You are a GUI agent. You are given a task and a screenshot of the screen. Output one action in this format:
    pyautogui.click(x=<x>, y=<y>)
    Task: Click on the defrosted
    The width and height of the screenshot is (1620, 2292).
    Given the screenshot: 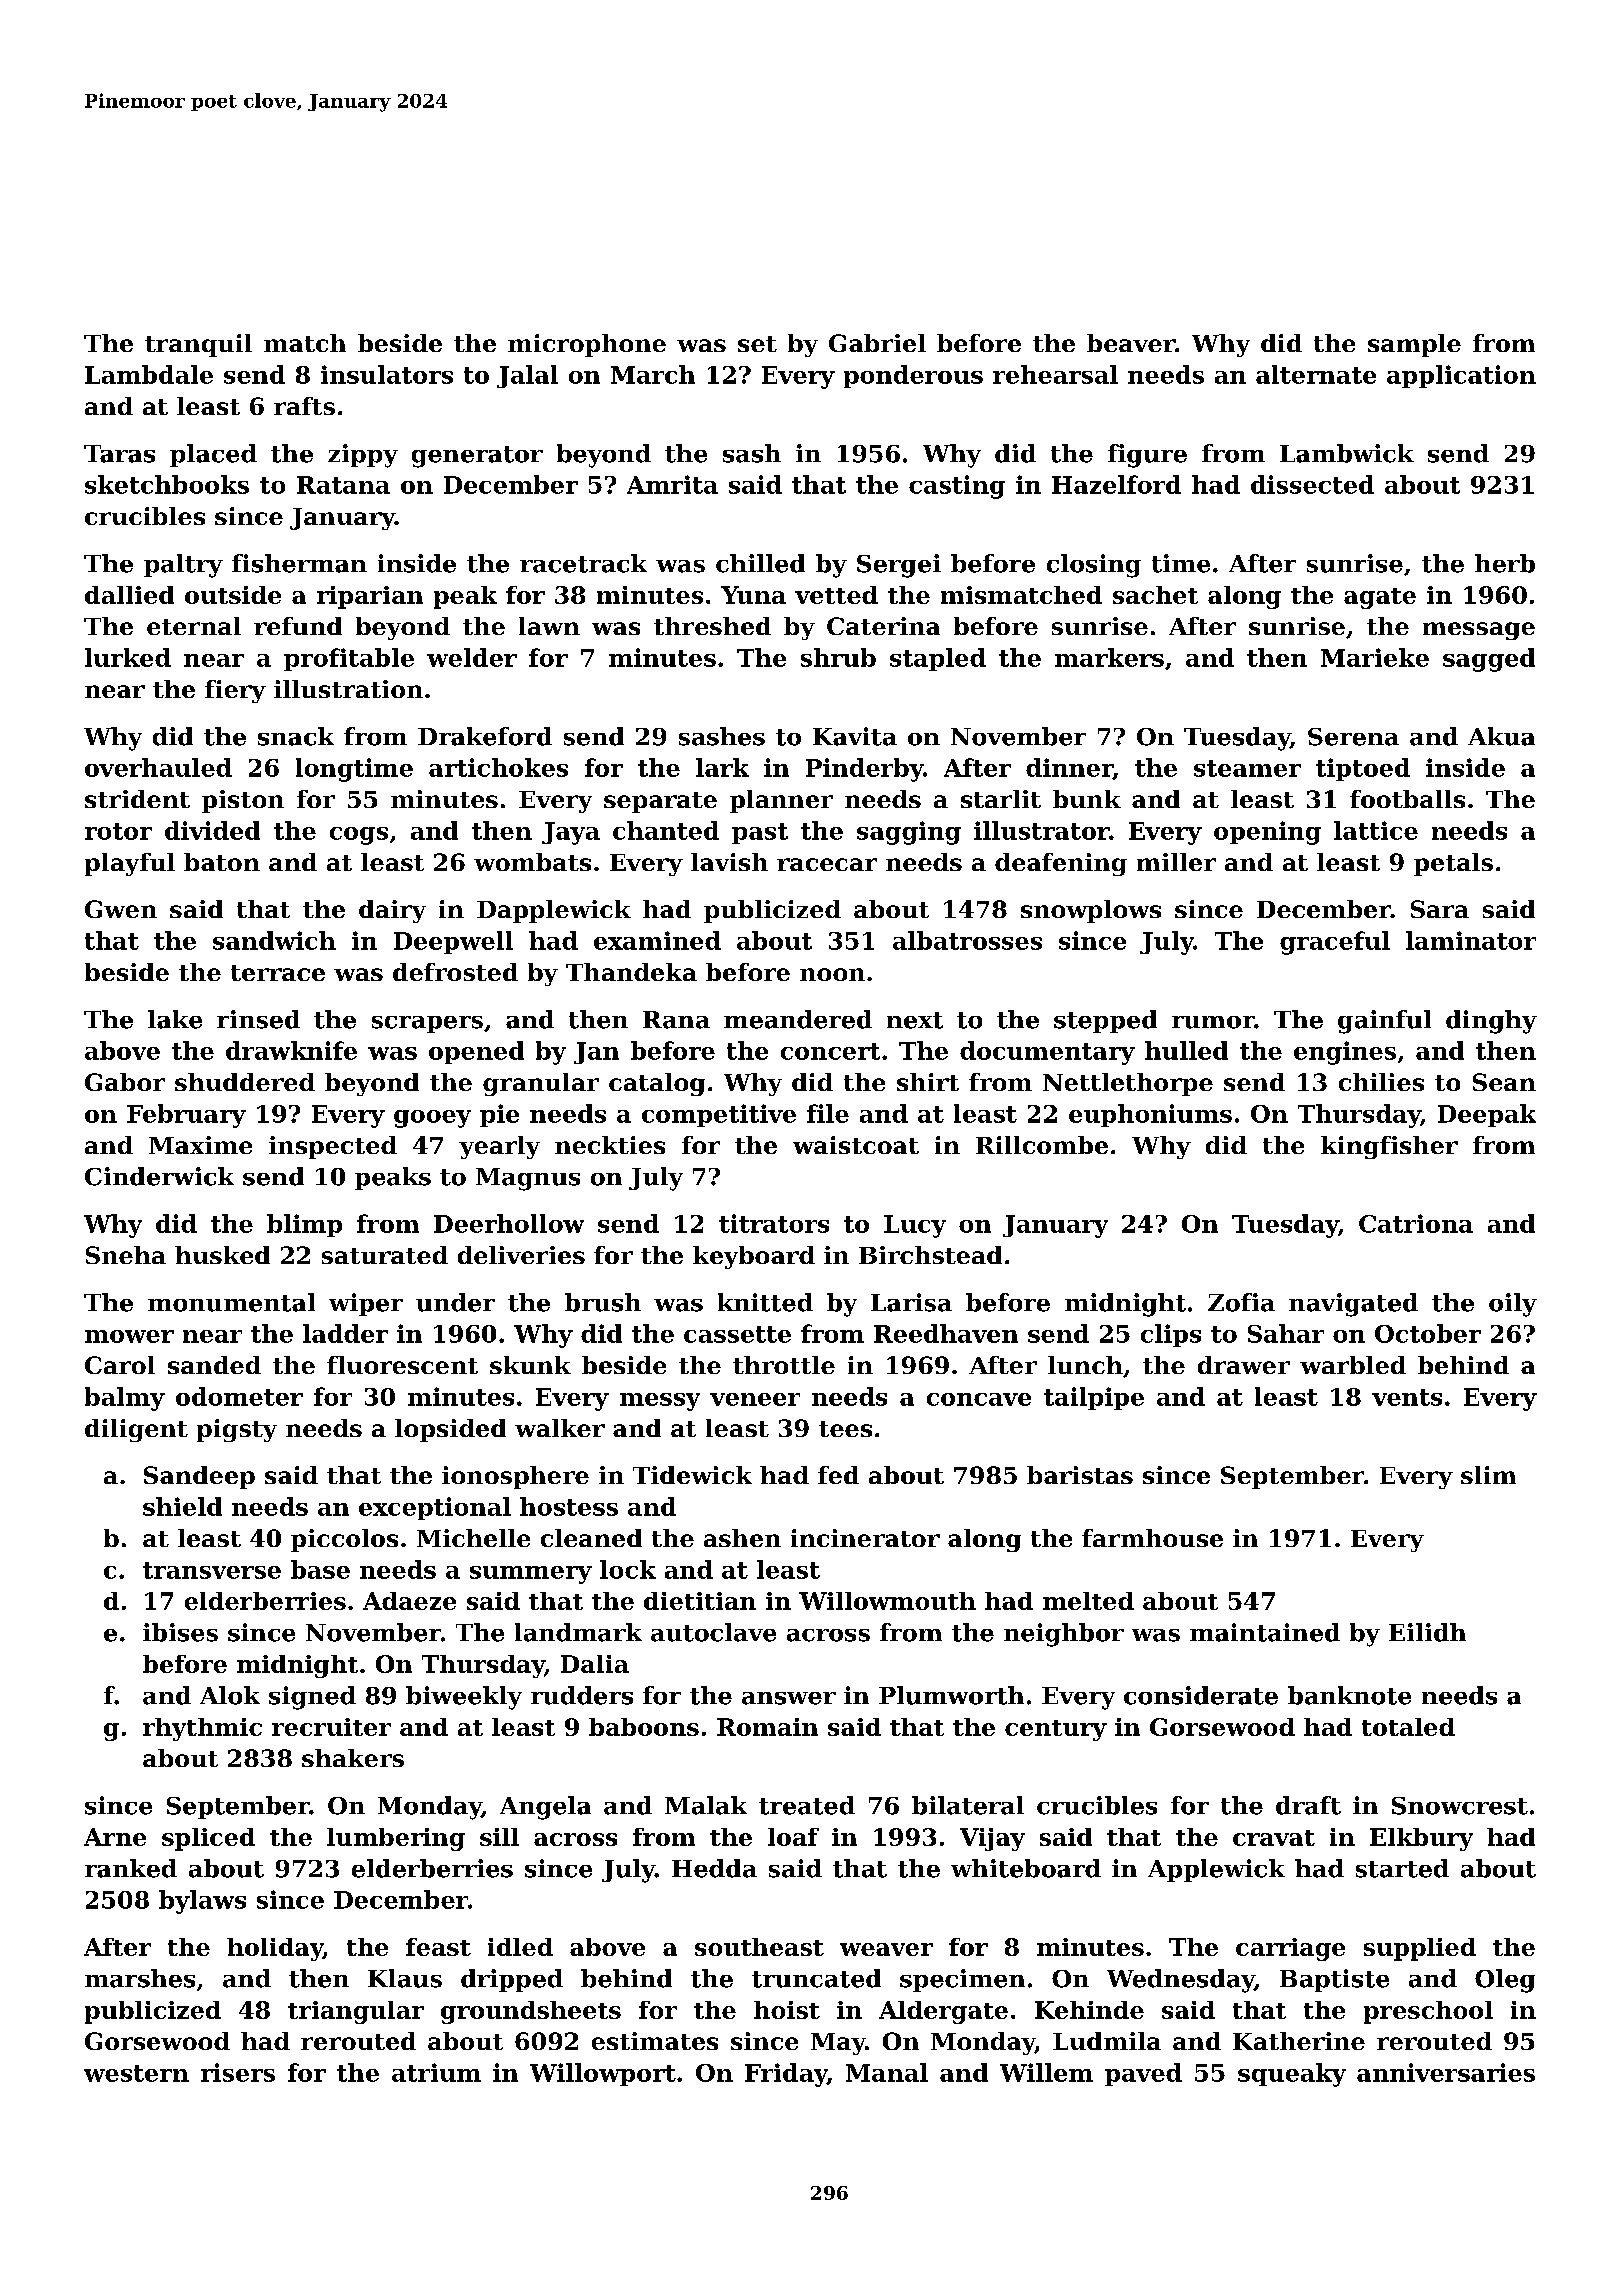 What is the action you would take?
    pyautogui.click(x=455, y=972)
